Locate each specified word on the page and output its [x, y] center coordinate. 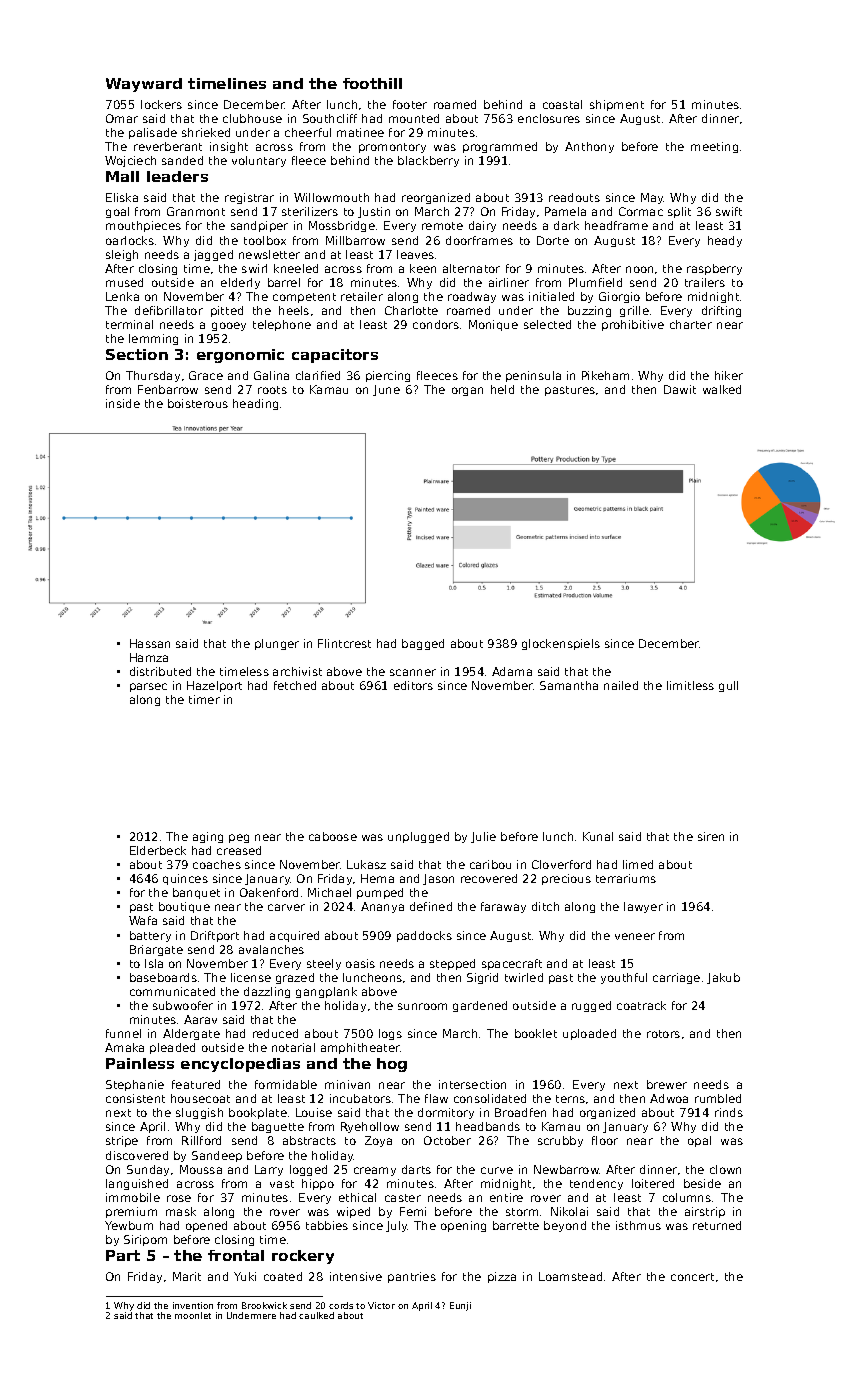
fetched [295, 685]
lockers [161, 104]
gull [728, 686]
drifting [721, 311]
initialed [551, 296]
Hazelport [214, 686]
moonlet [193, 1315]
